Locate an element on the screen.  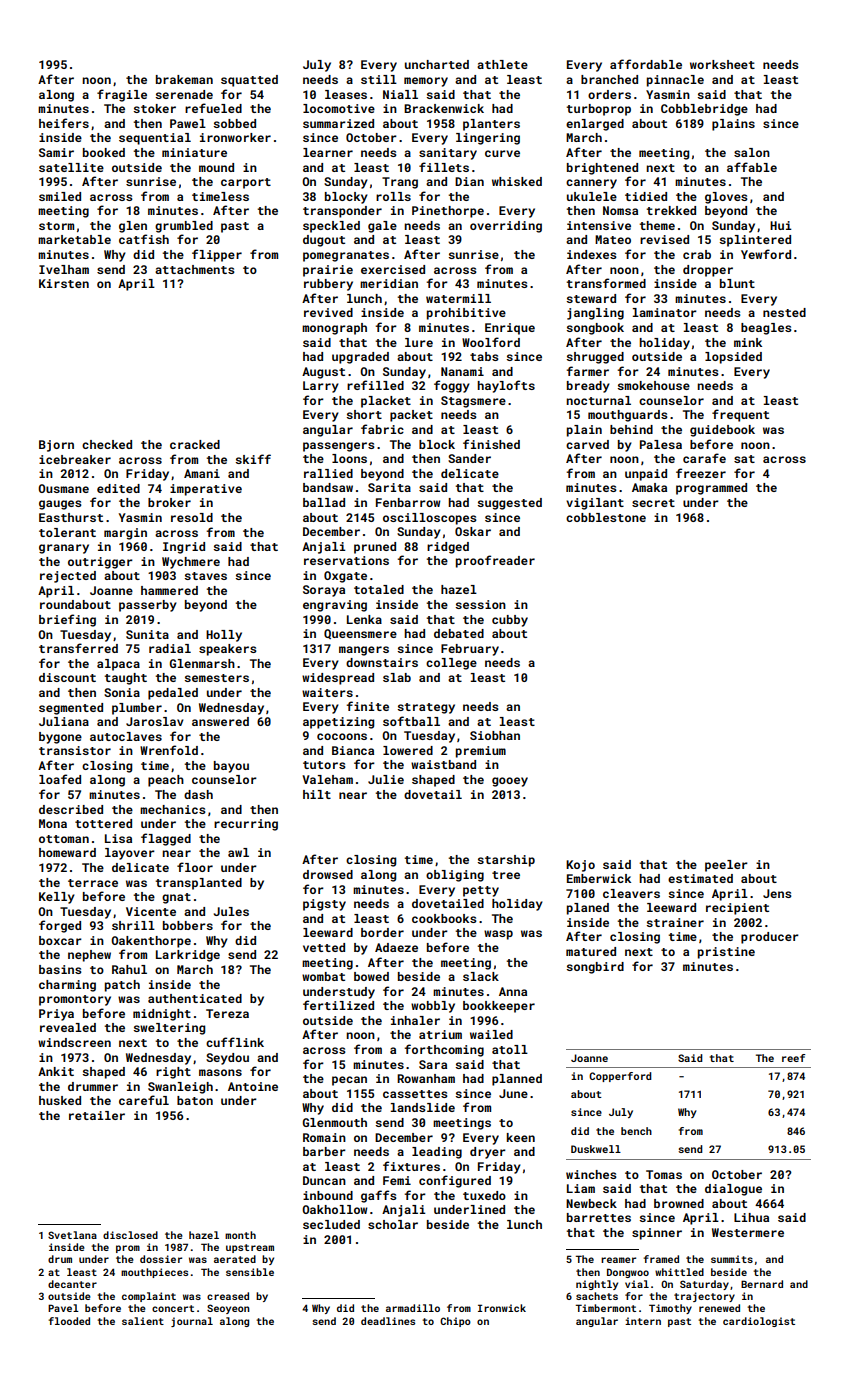
Oskar is located at coordinates (473, 531).
